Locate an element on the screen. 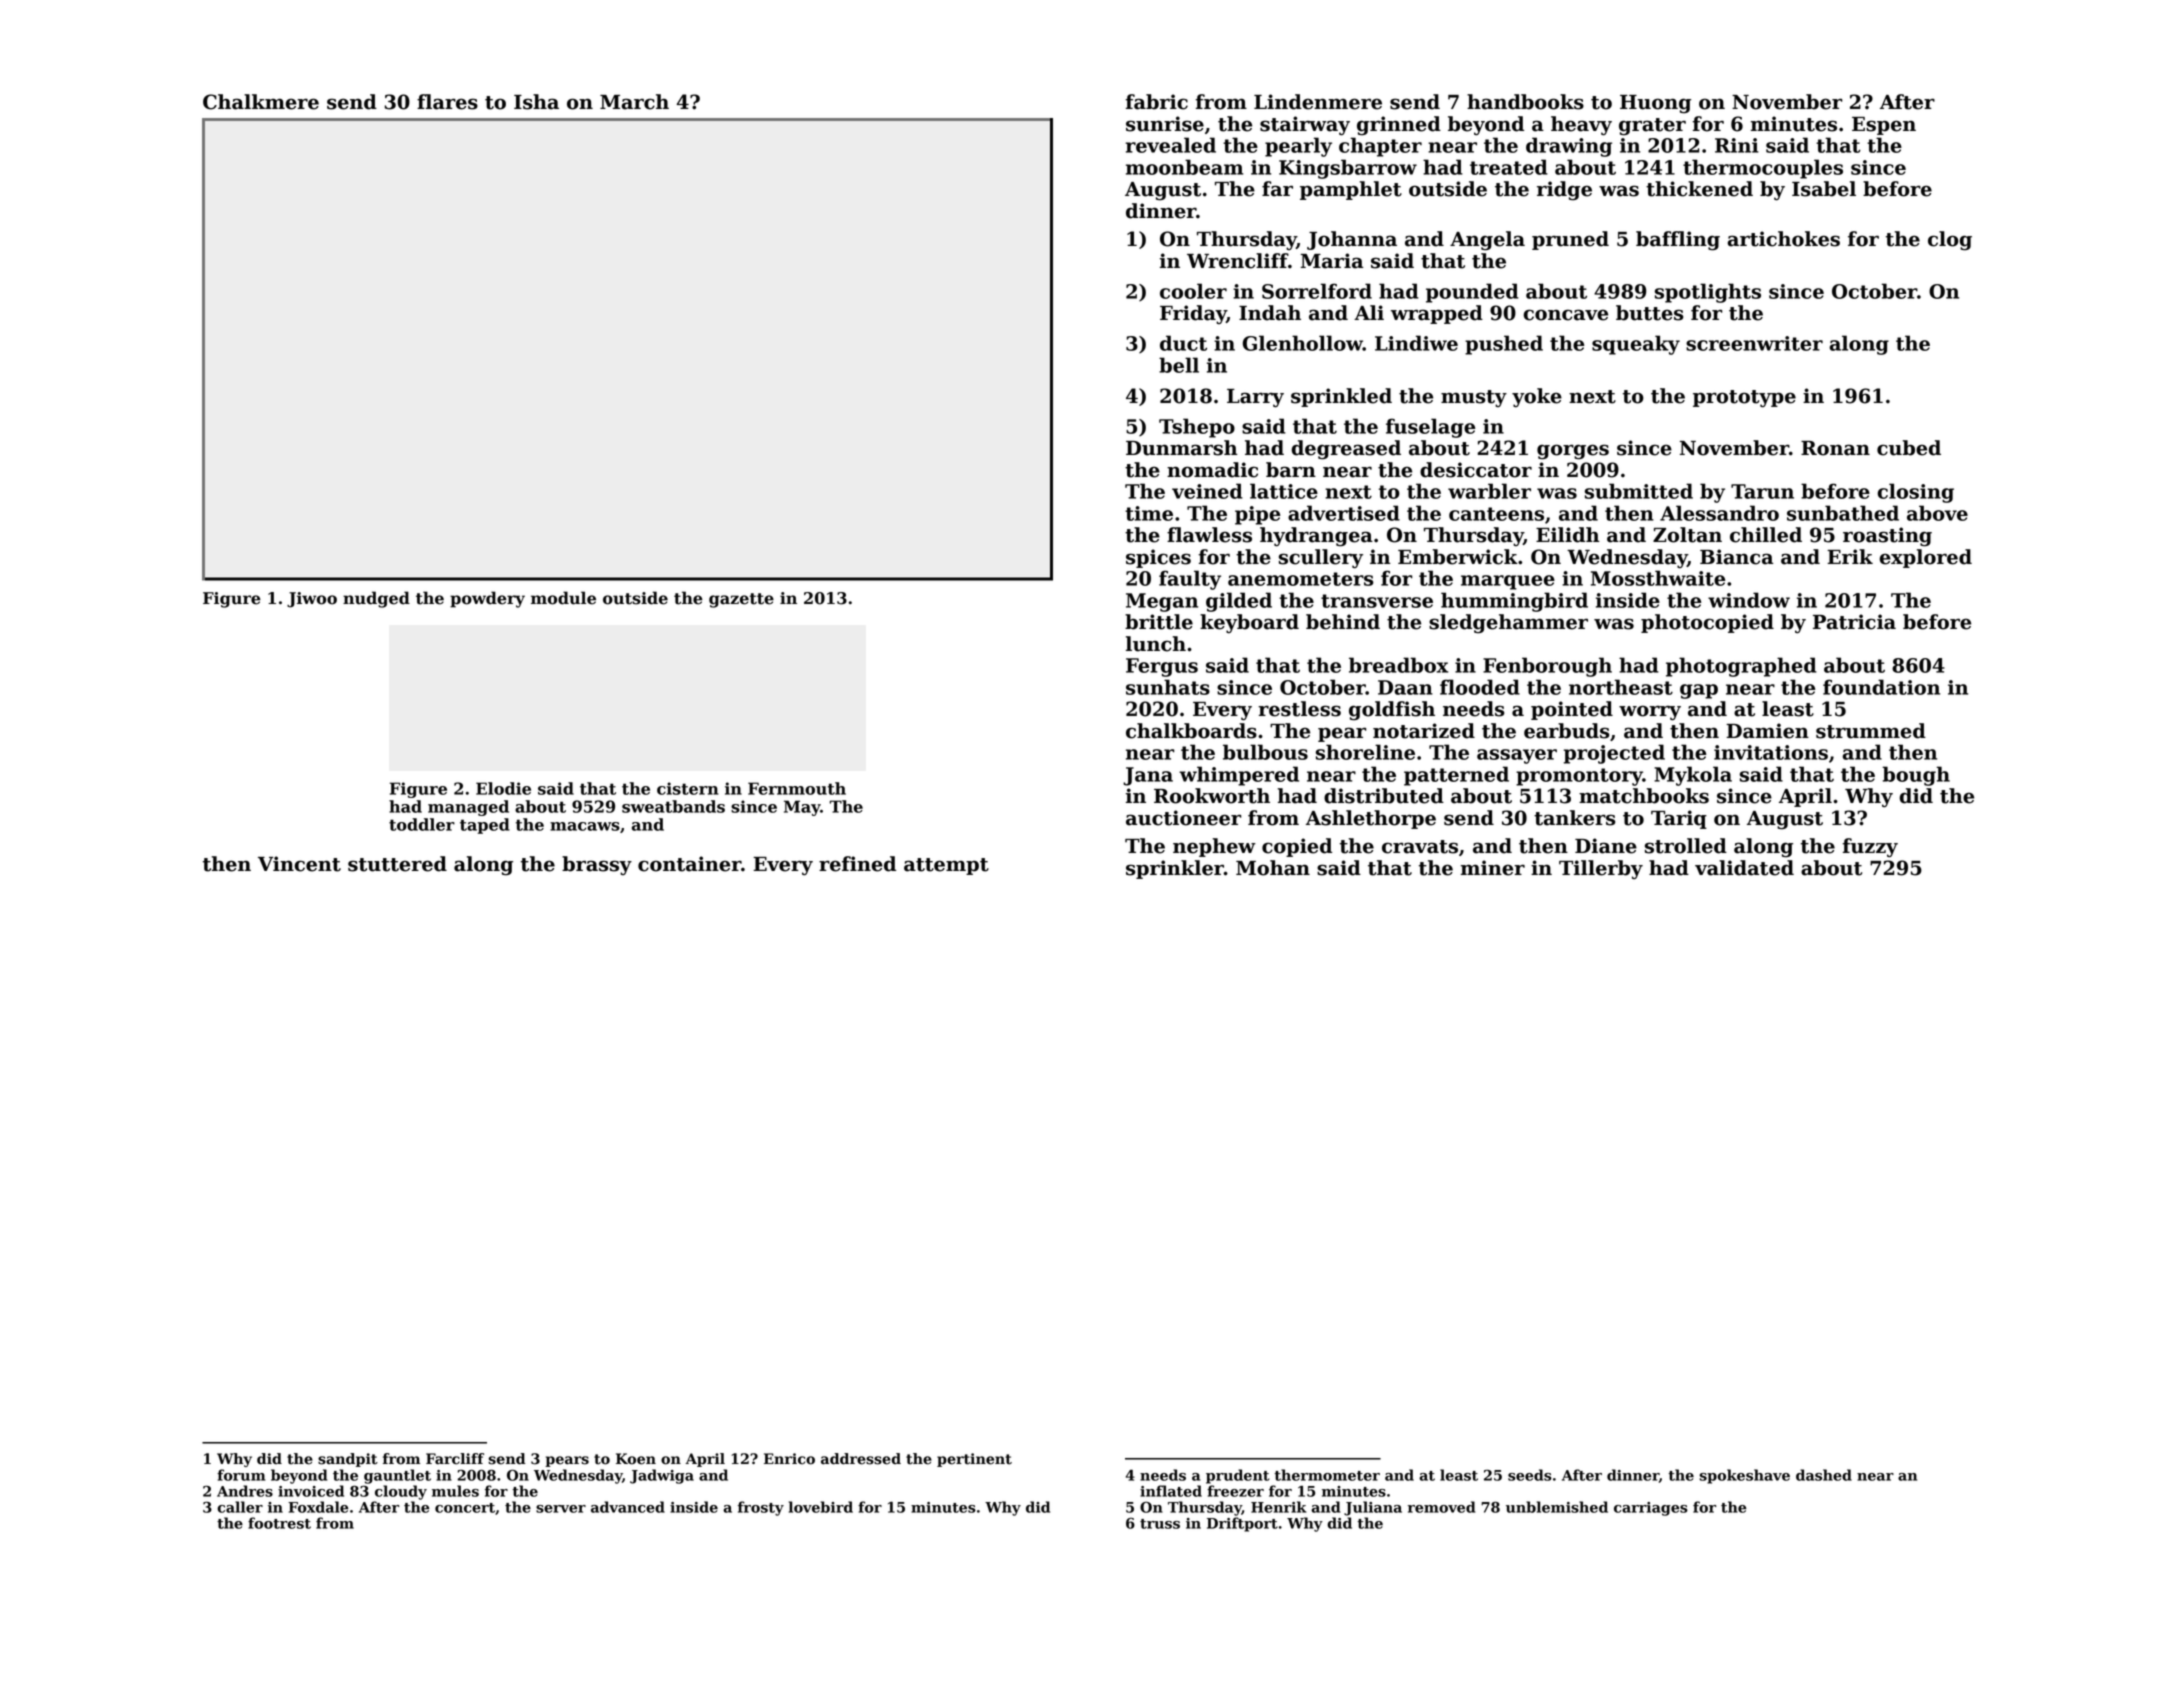  Vincent is located at coordinates (299, 864).
